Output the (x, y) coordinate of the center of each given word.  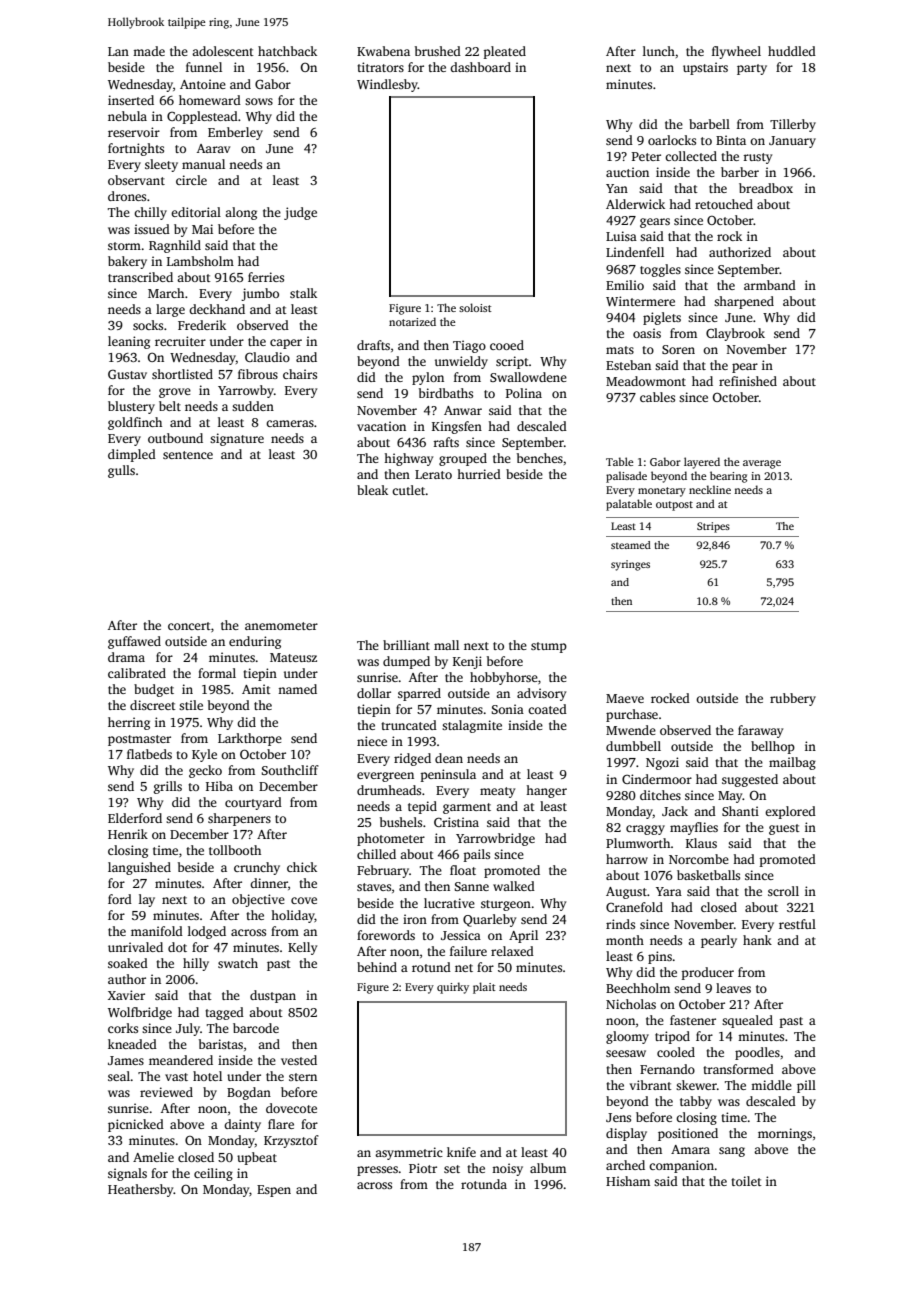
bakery (127, 262)
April (523, 936)
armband (770, 285)
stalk (303, 293)
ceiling (213, 1174)
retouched (724, 204)
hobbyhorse (504, 678)
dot (177, 947)
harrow (627, 859)
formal (217, 673)
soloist (475, 307)
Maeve (625, 698)
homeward (210, 100)
